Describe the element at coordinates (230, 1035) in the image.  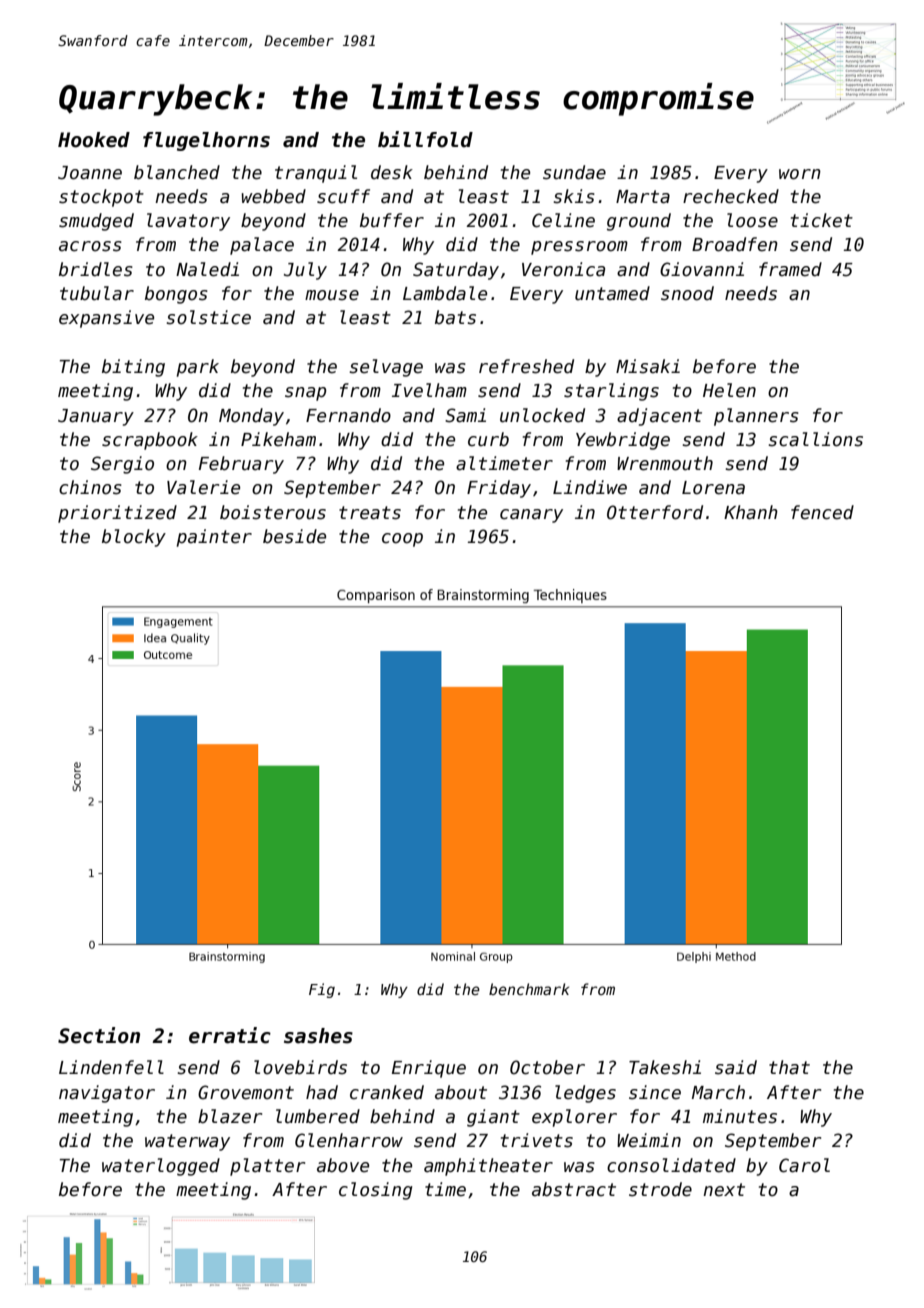
I see `erratic` at that location.
